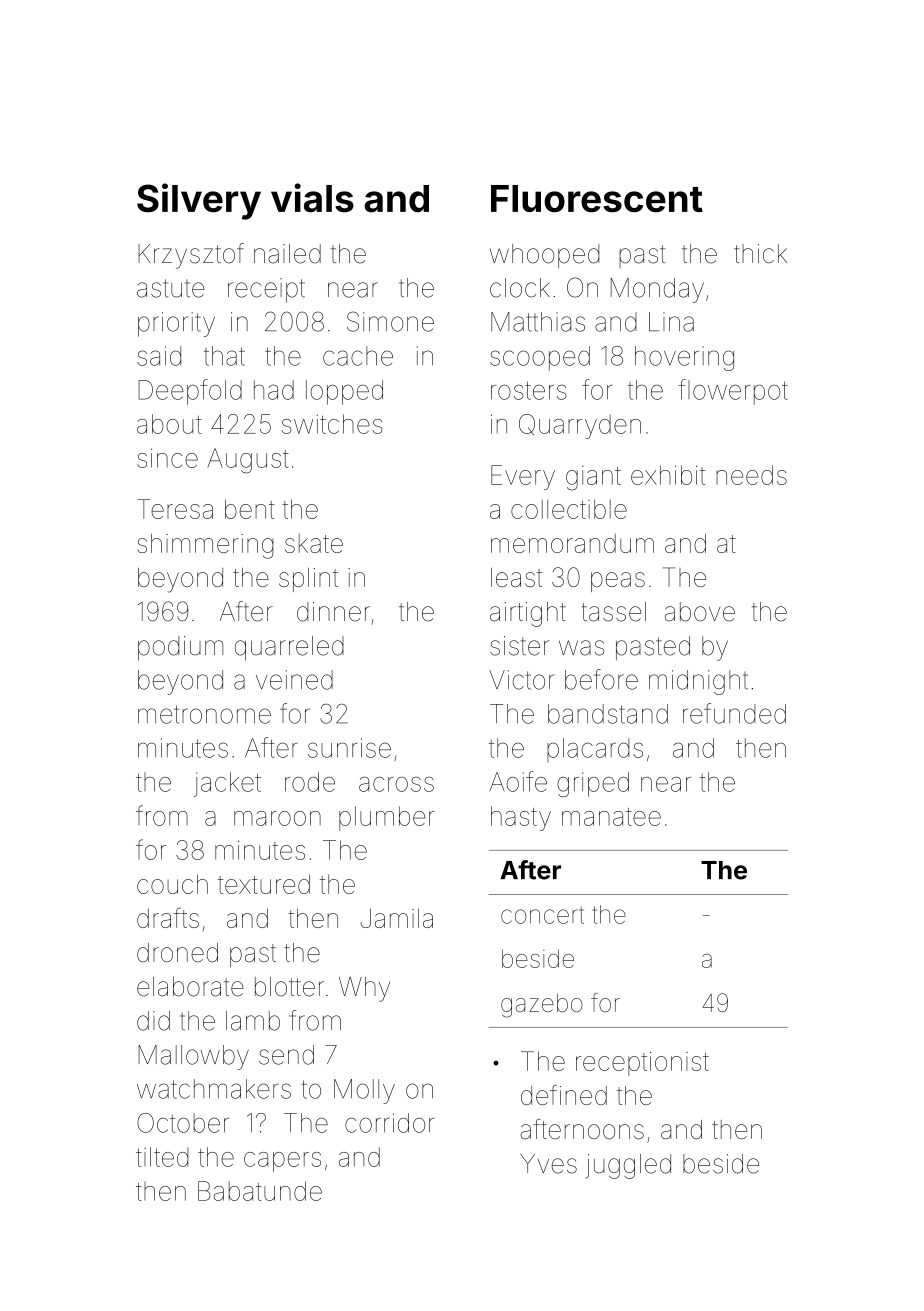 The image size is (924, 1311). What do you see at coordinates (349, 748) in the screenshot?
I see `sunrise` at bounding box center [349, 748].
